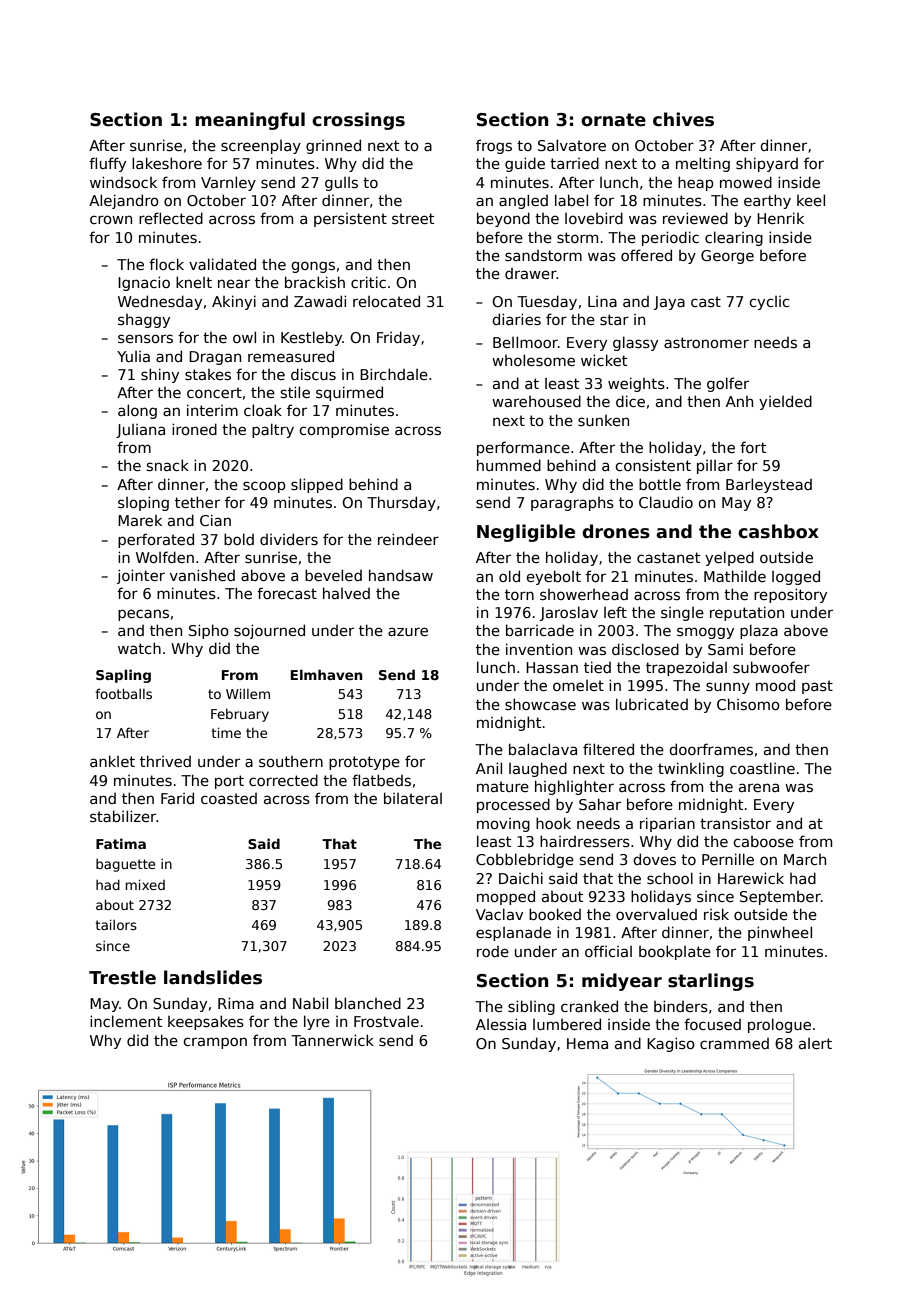  What do you see at coordinates (759, 787) in the document?
I see `arena` at bounding box center [759, 787].
